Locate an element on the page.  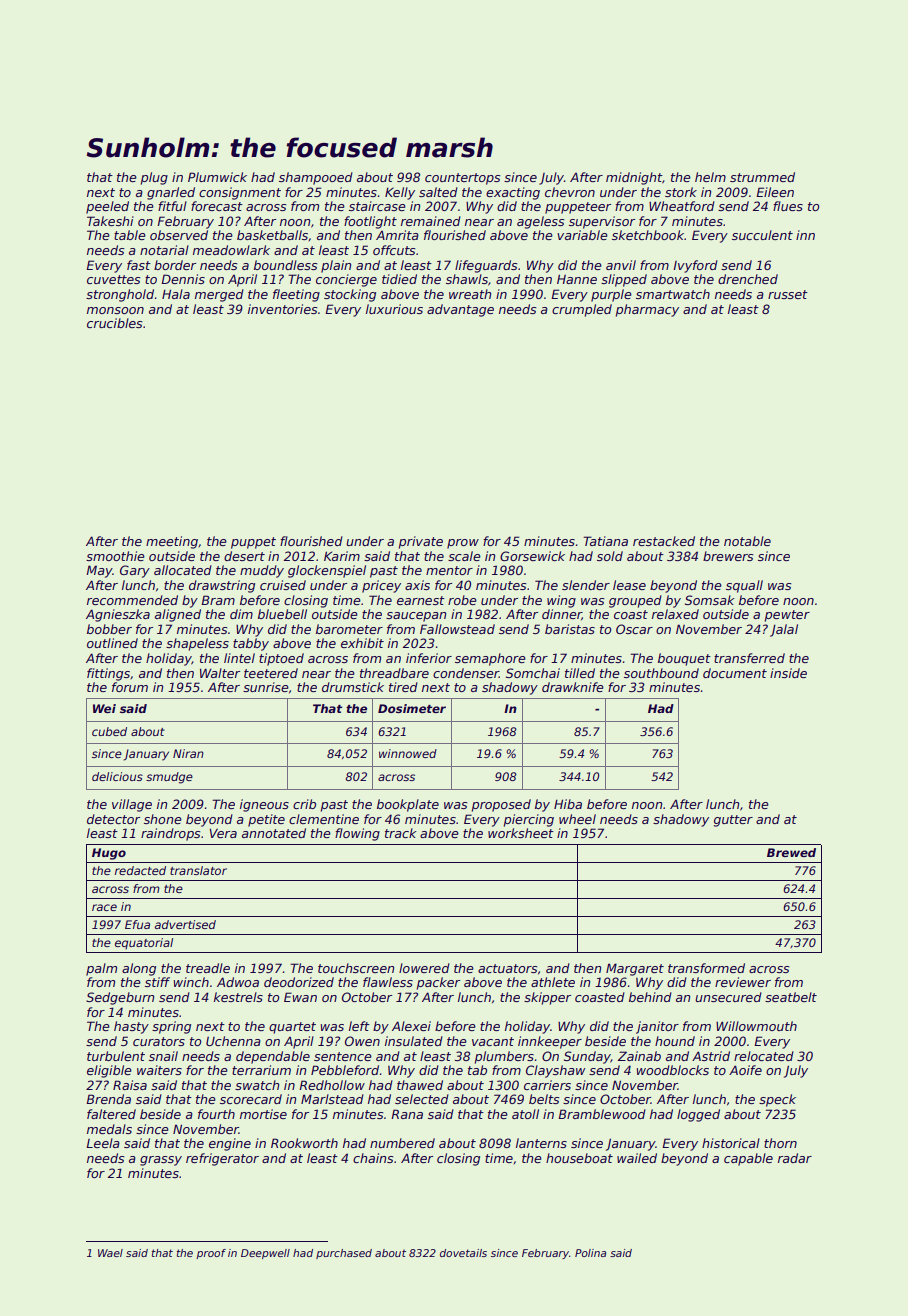
gutter is located at coordinates (733, 821).
